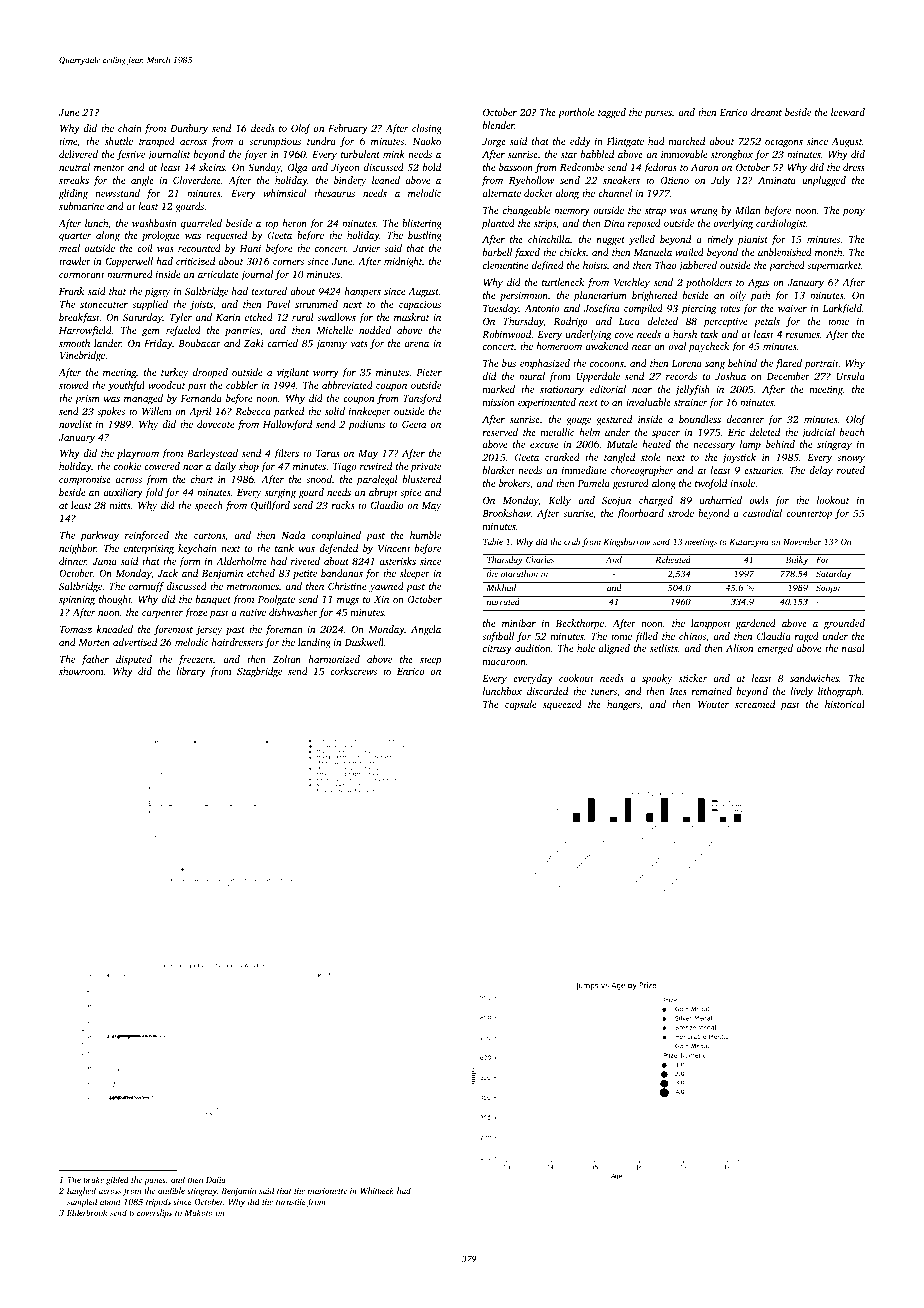 This screenshot has height=1308, width=924. Describe the element at coordinates (191, 672) in the screenshot. I see `library` at that location.
